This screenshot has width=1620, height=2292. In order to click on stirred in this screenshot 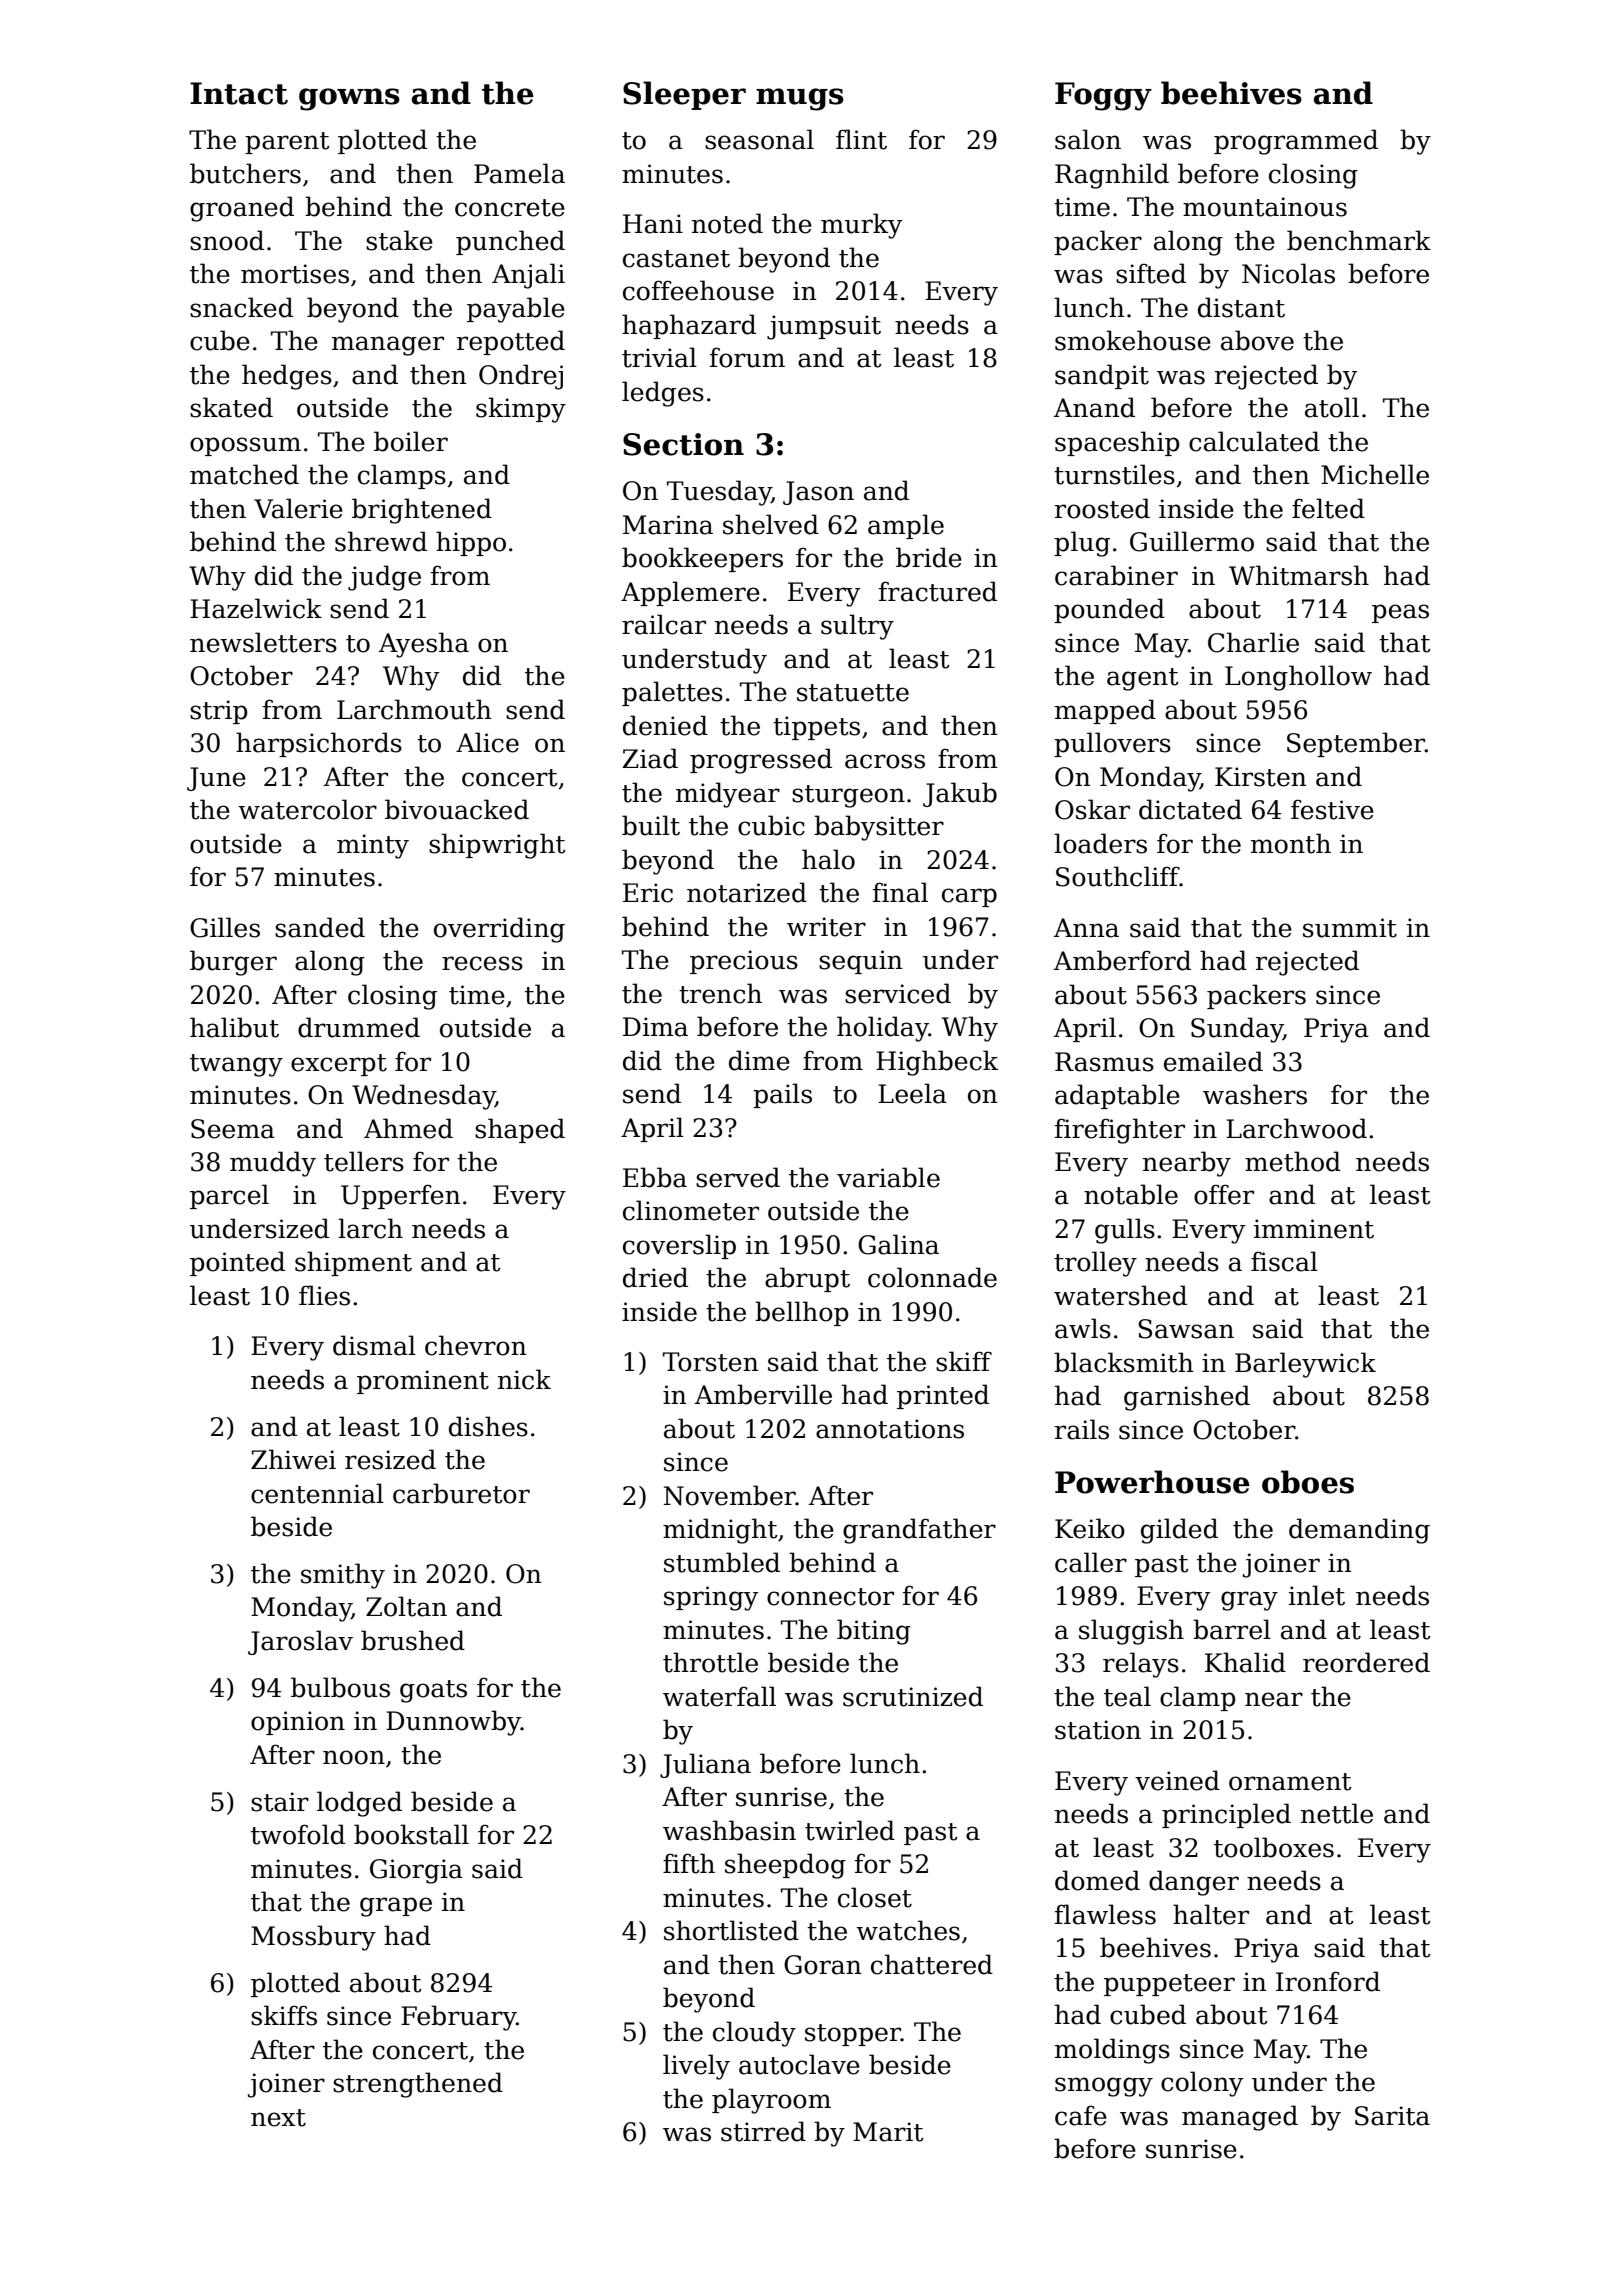, I will do `click(763, 2131)`.
